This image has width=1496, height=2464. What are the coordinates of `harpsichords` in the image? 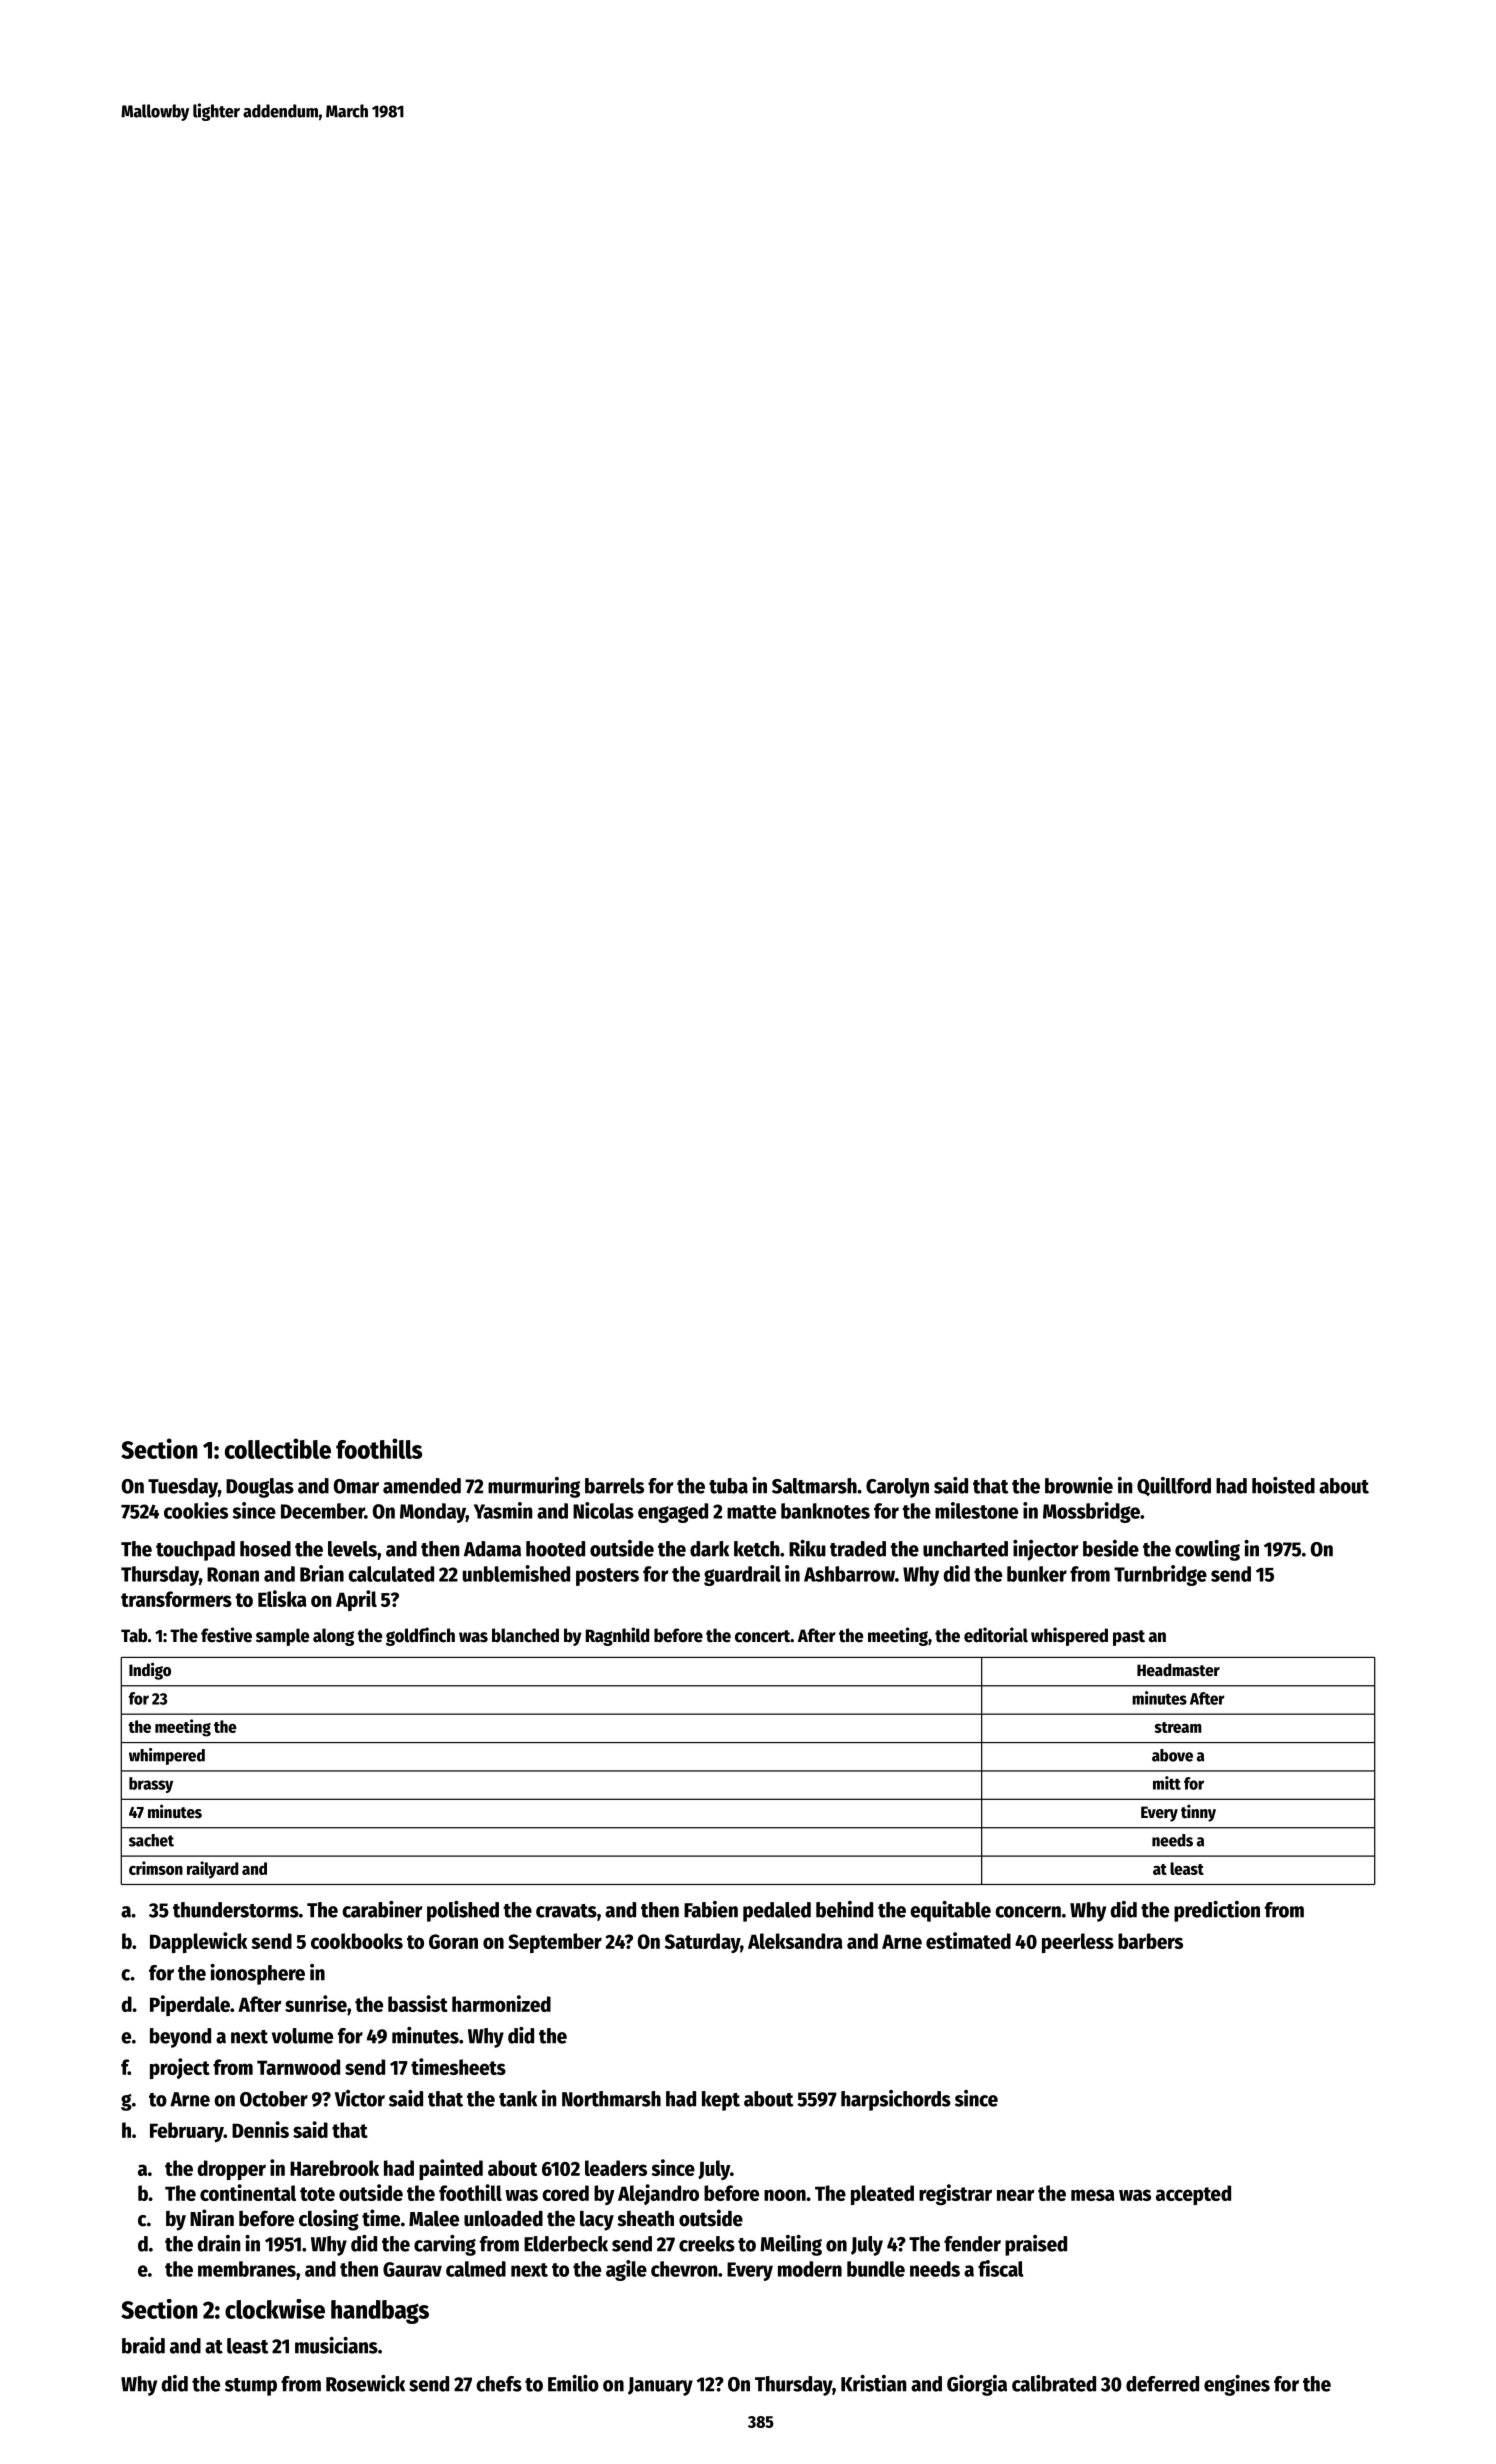 It's located at (896, 2100).
